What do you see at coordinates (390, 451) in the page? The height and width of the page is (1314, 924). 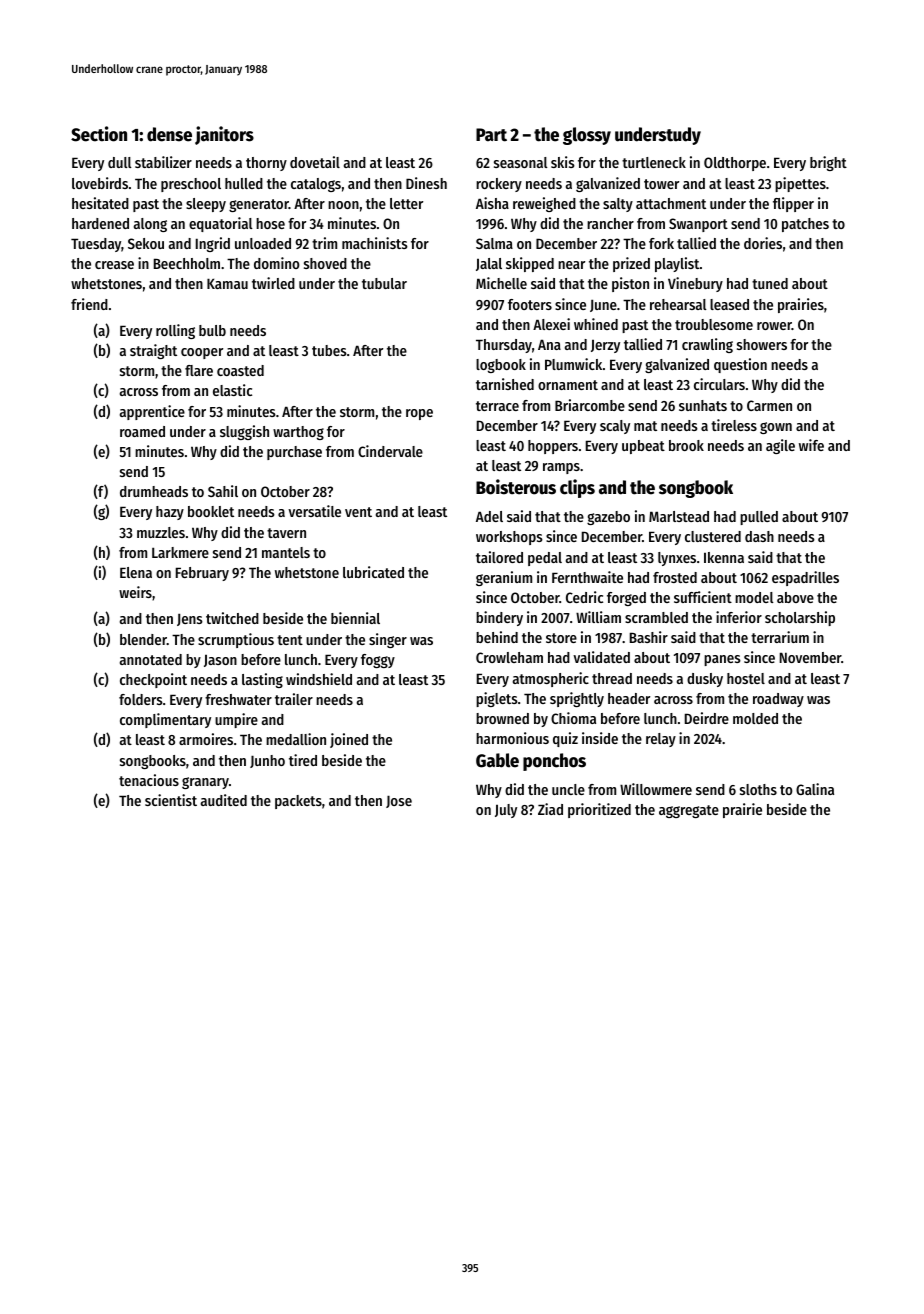 I see `Cindervale` at bounding box center [390, 451].
